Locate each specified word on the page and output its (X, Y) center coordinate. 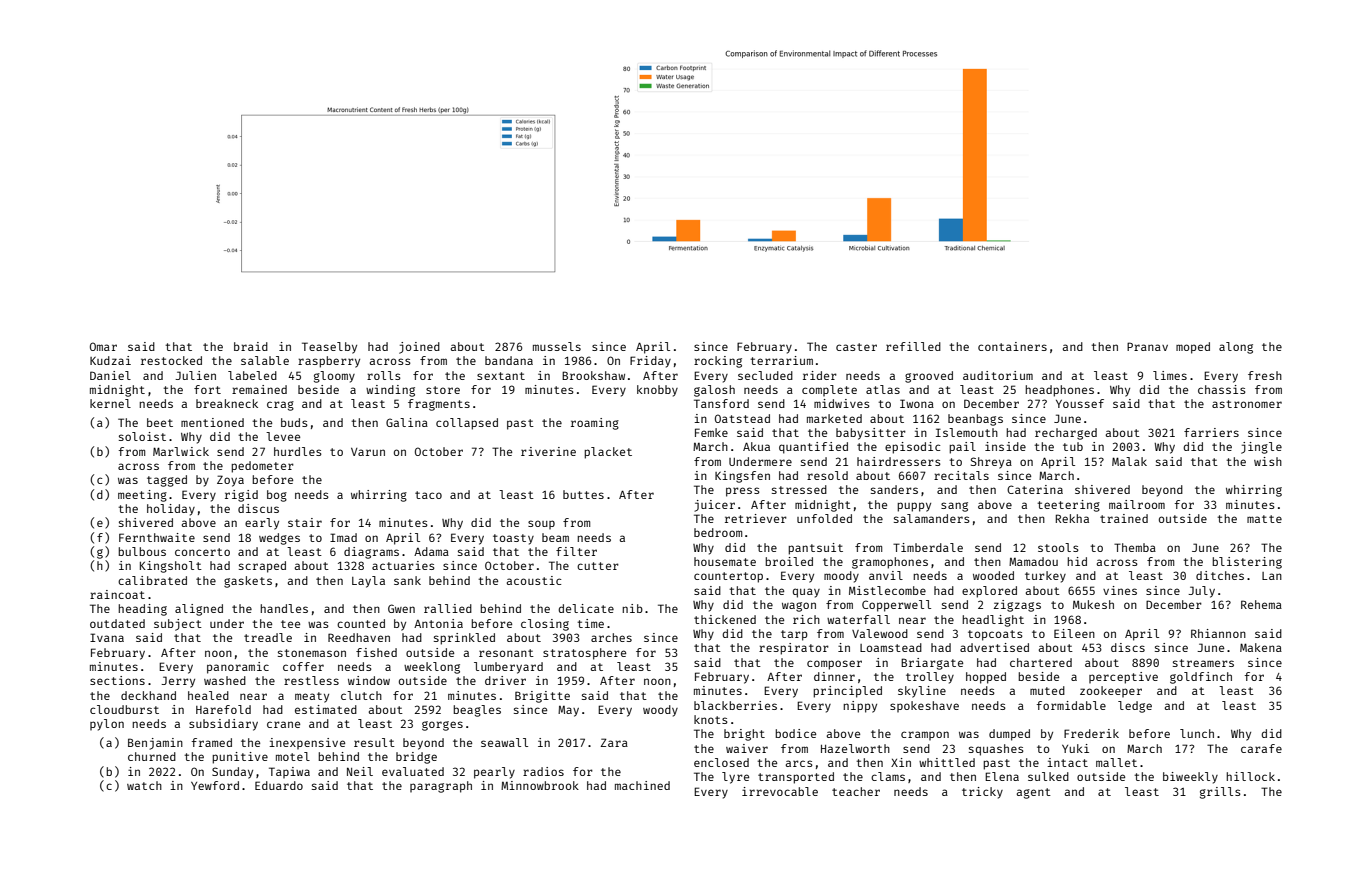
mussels (557, 346)
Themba (1135, 547)
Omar (103, 346)
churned (152, 756)
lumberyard (508, 668)
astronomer (1247, 404)
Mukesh (1093, 604)
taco (428, 495)
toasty (513, 539)
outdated (117, 623)
